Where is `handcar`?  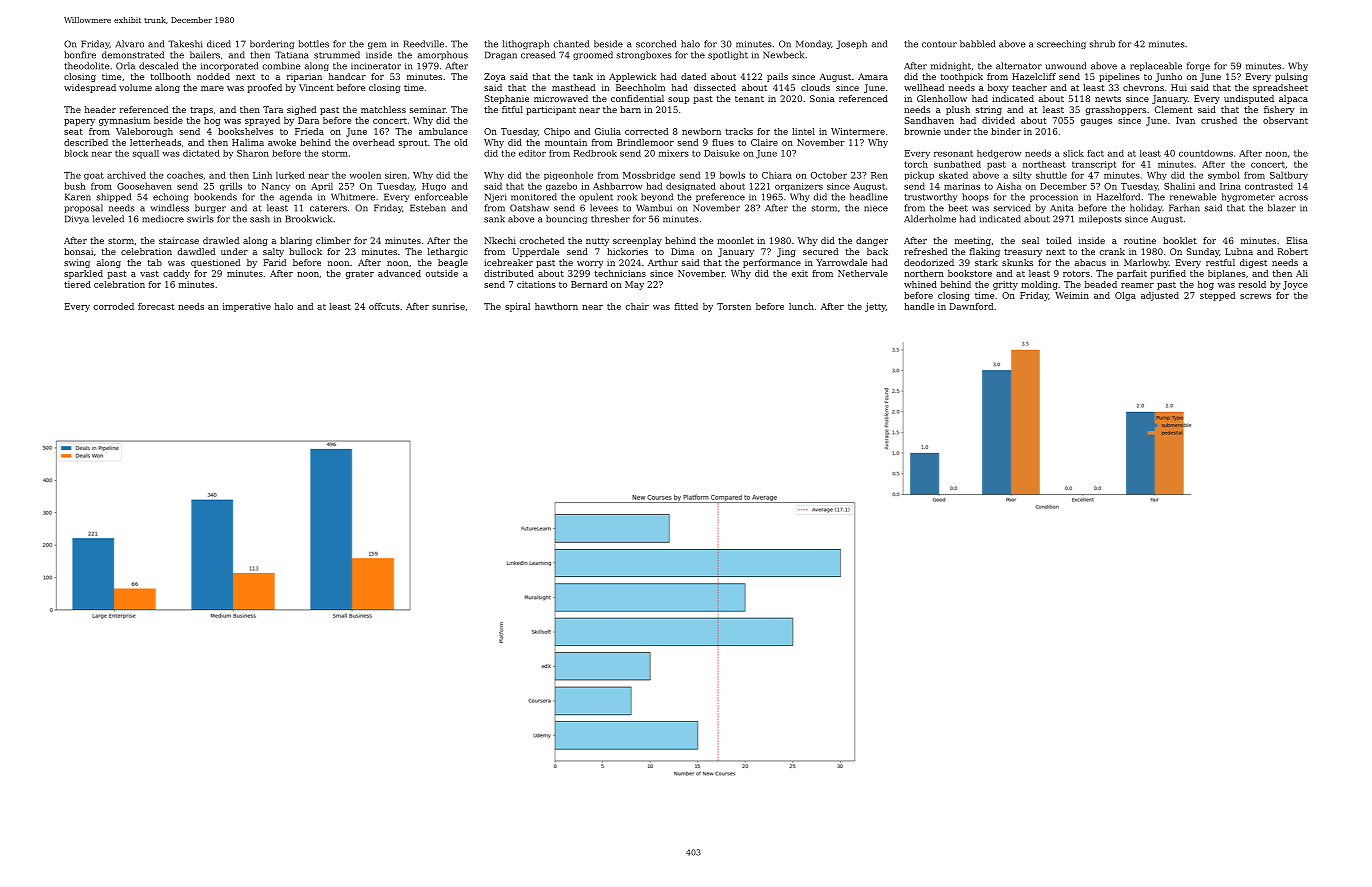
handcar is located at coordinates (347, 76).
